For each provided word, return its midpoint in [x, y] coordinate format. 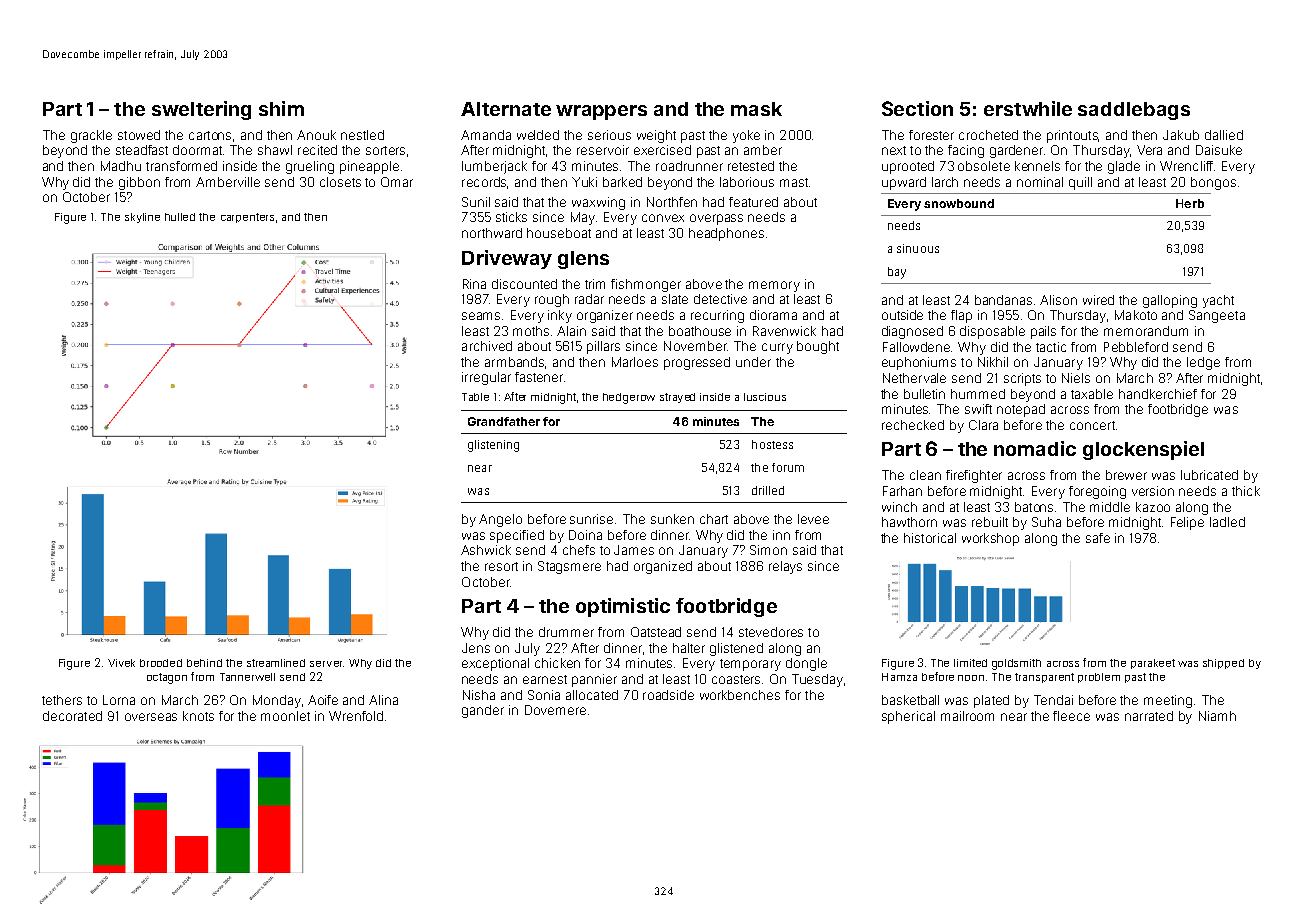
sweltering [201, 110]
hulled [180, 217]
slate [675, 299]
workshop [990, 539]
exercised [662, 150]
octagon [167, 678]
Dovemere [555, 710]
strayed [677, 398]
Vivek [121, 663]
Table [475, 397]
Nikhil [993, 362]
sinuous [918, 248]
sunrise [591, 519]
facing [966, 151]
